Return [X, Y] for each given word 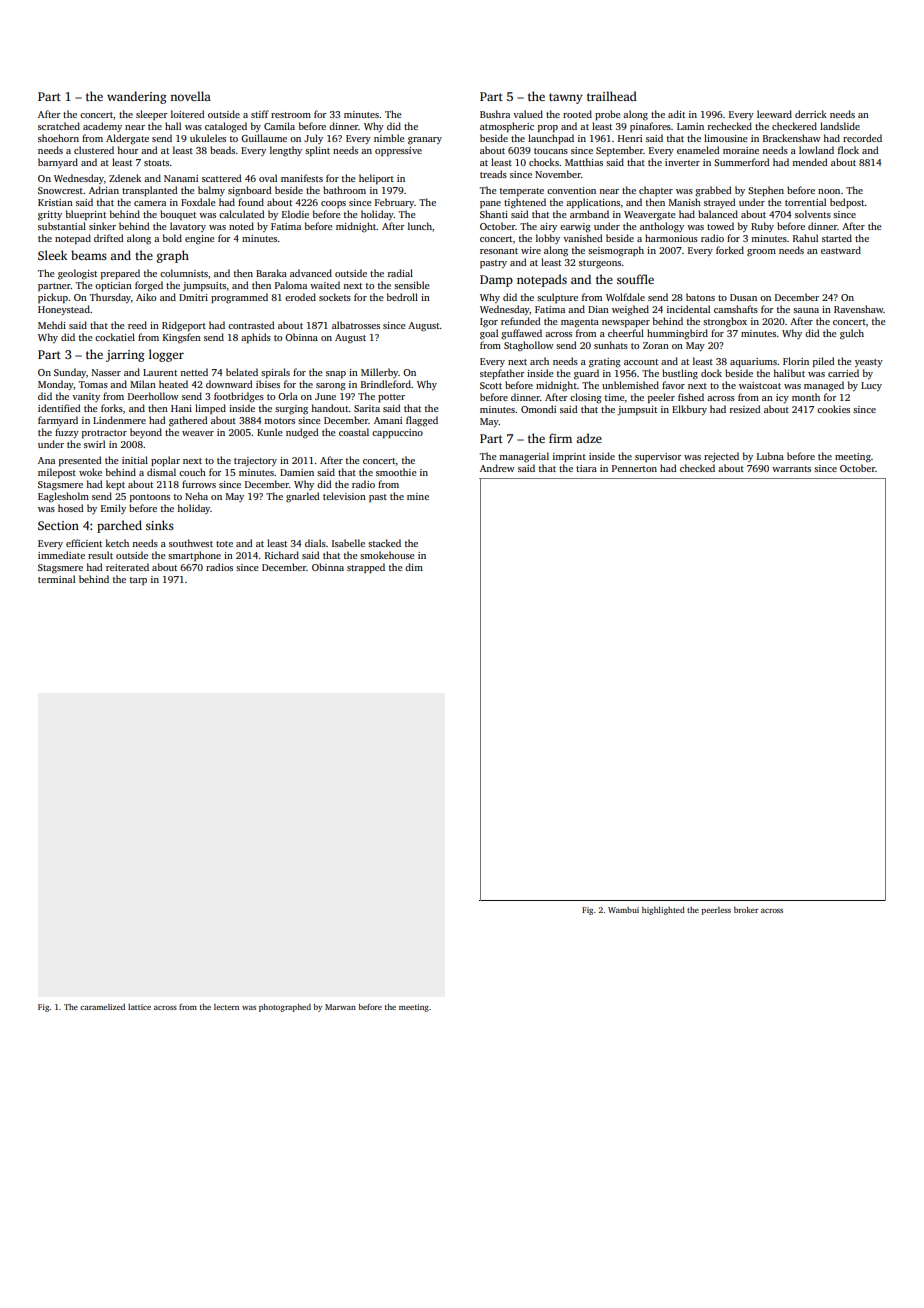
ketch [117, 543]
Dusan [743, 297]
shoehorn [58, 138]
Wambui [623, 910]
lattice [139, 1007]
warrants [791, 469]
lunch [420, 226]
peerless [716, 911]
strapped [366, 568]
